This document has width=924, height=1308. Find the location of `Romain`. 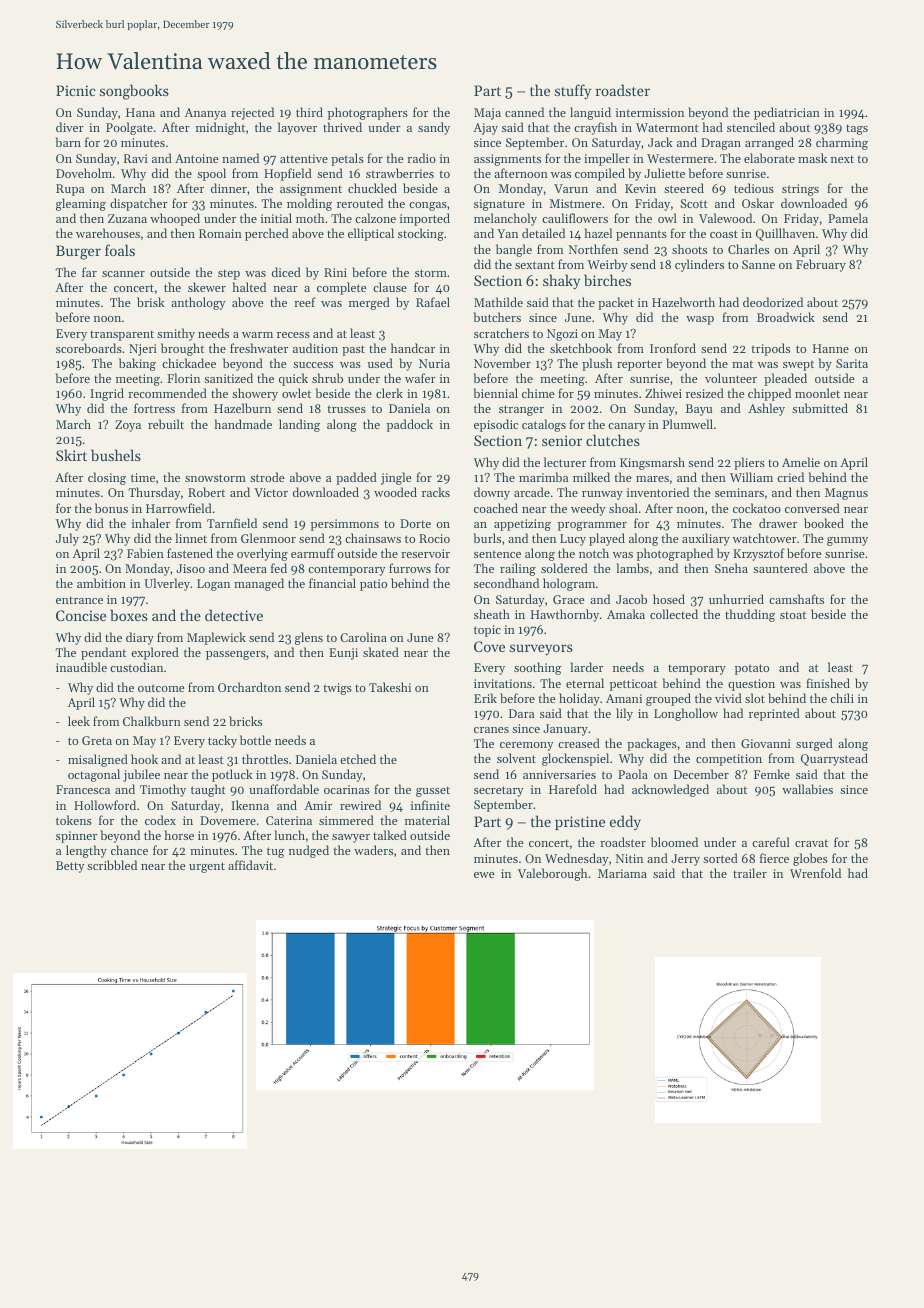

Romain is located at coordinates (220, 233).
